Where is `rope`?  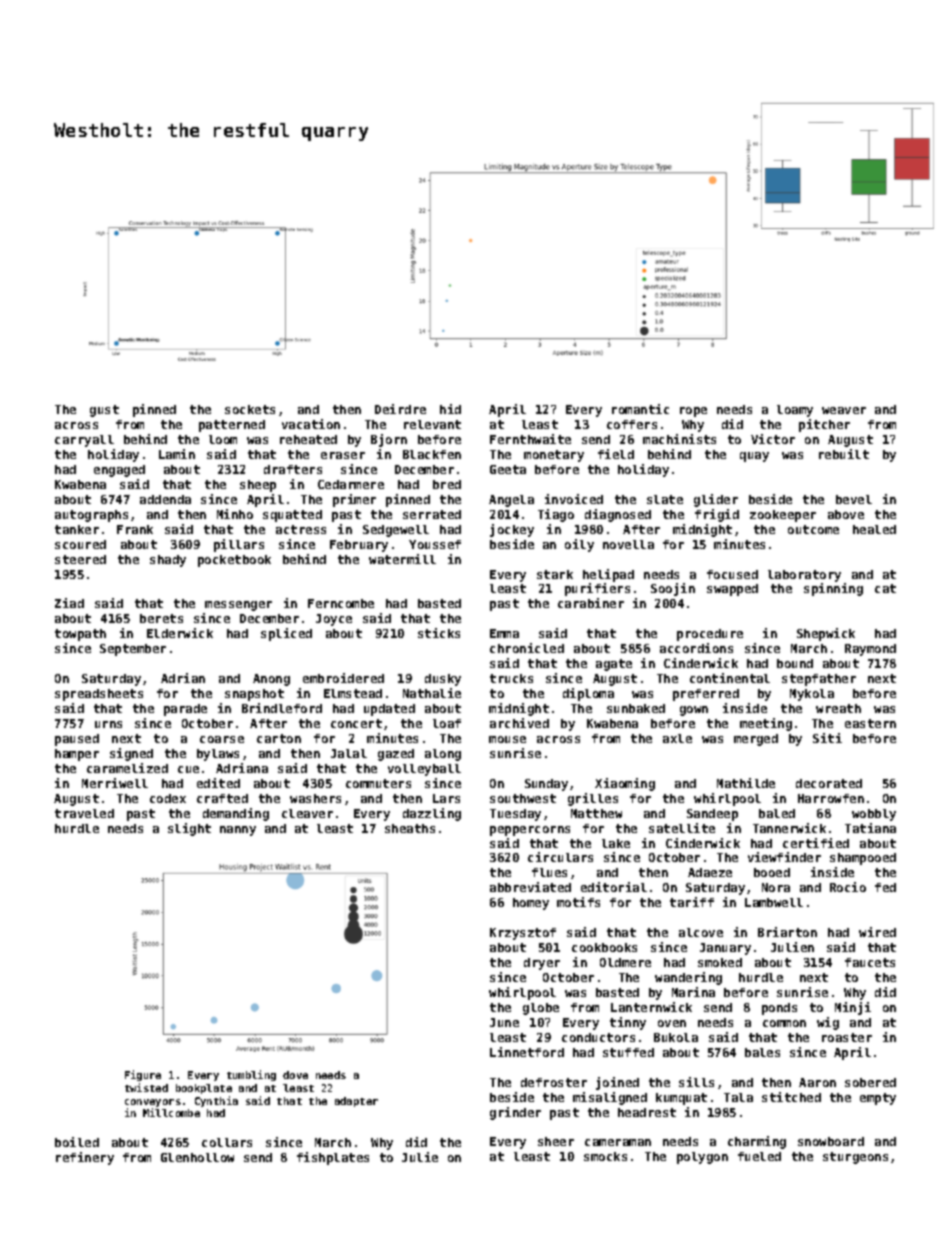
rope is located at coordinates (693, 412).
